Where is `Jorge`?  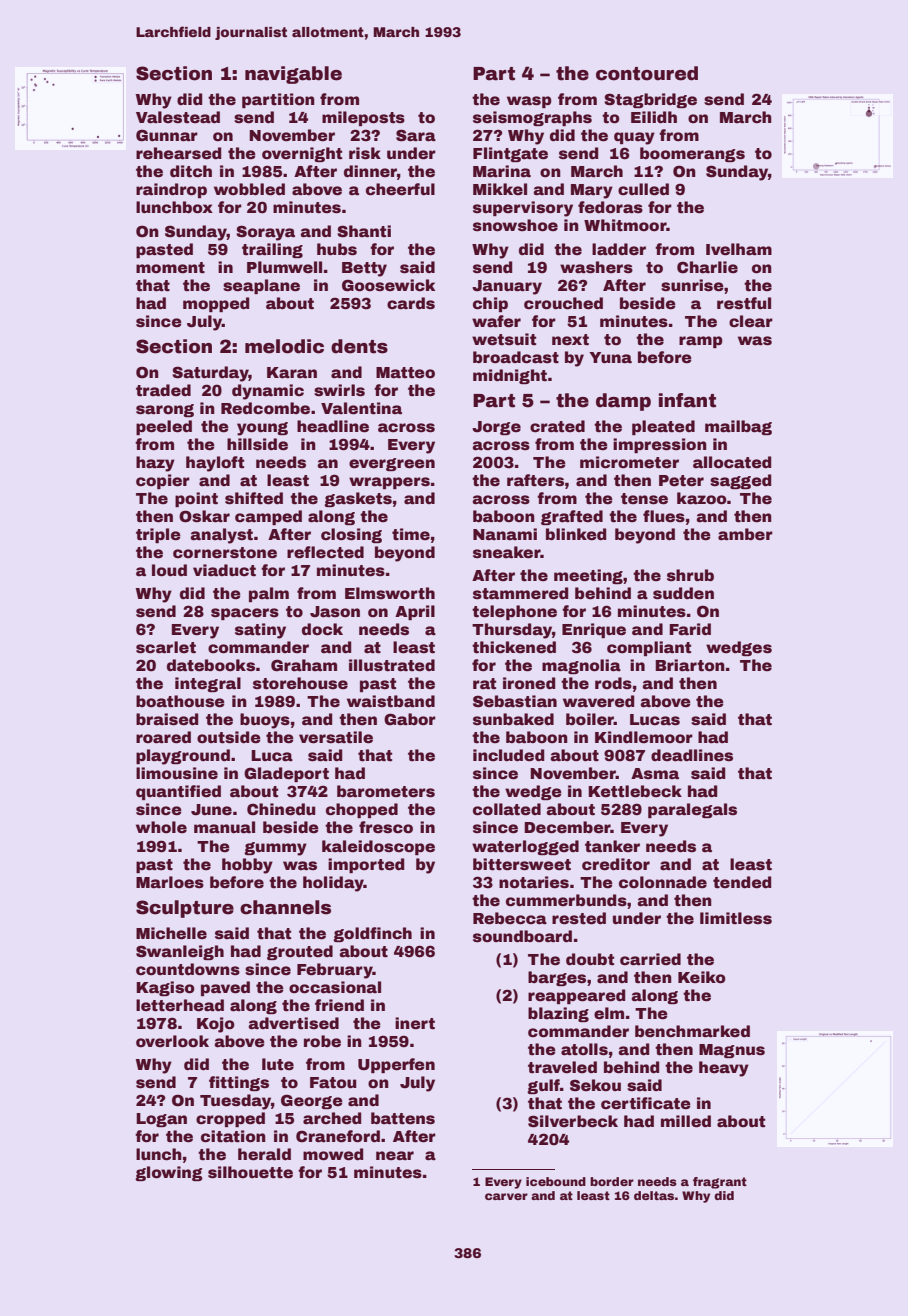 Jorge is located at coordinates (496, 428).
